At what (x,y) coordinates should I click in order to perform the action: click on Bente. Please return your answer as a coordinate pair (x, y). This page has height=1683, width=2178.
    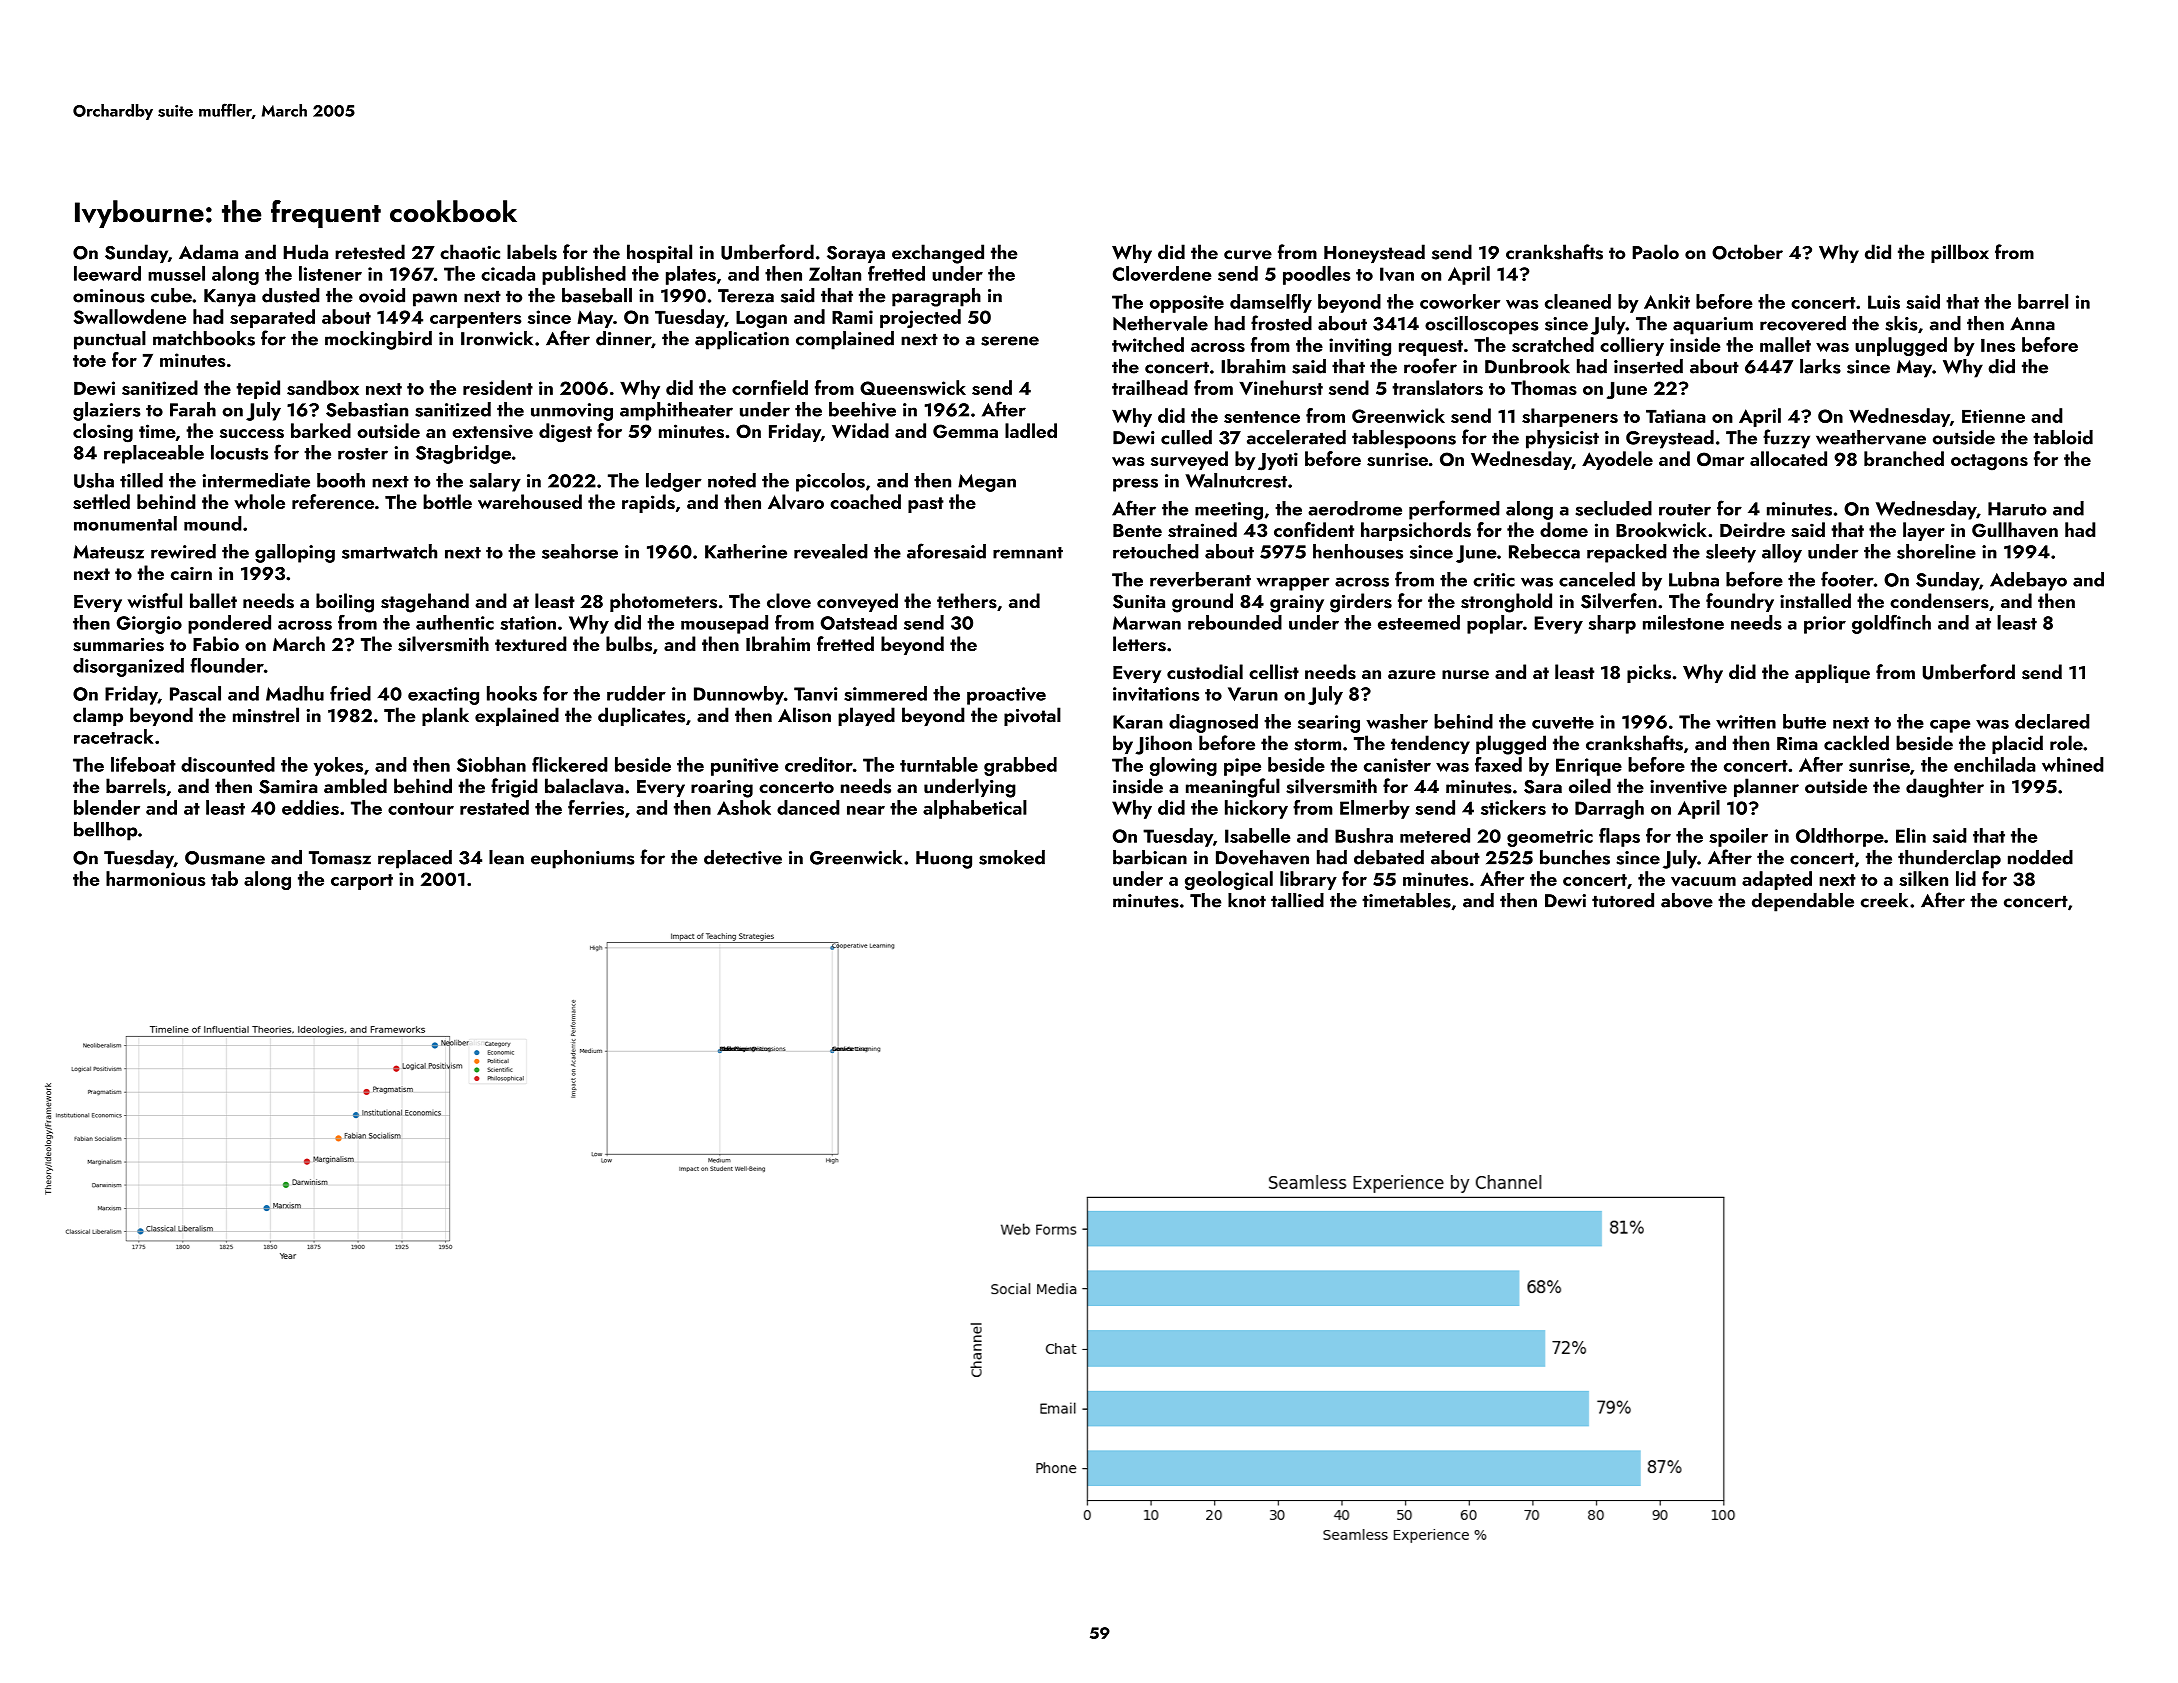
    Looking at the image, I should click on (1137, 530).
